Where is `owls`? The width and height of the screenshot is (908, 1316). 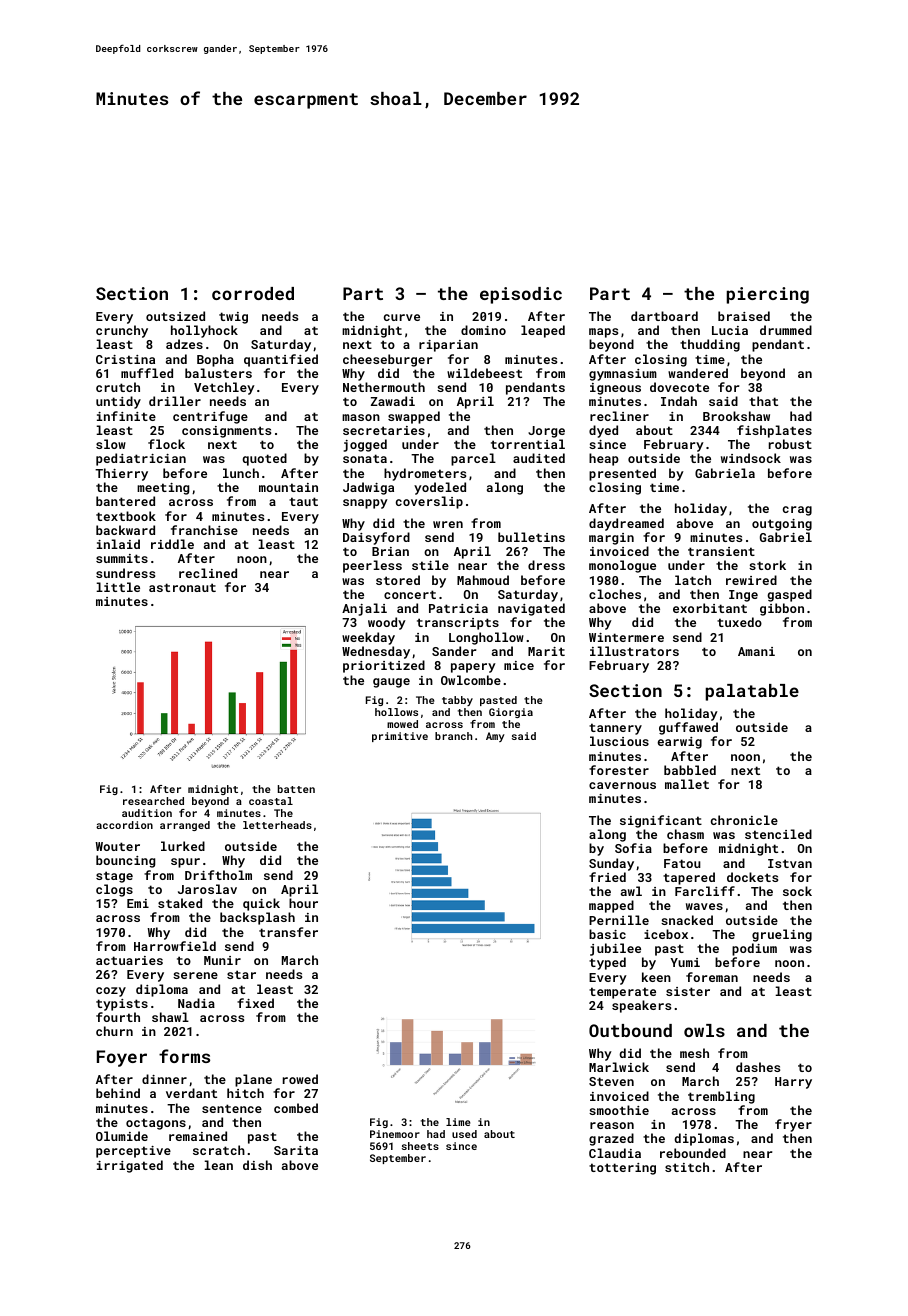 owls is located at coordinates (704, 1030).
